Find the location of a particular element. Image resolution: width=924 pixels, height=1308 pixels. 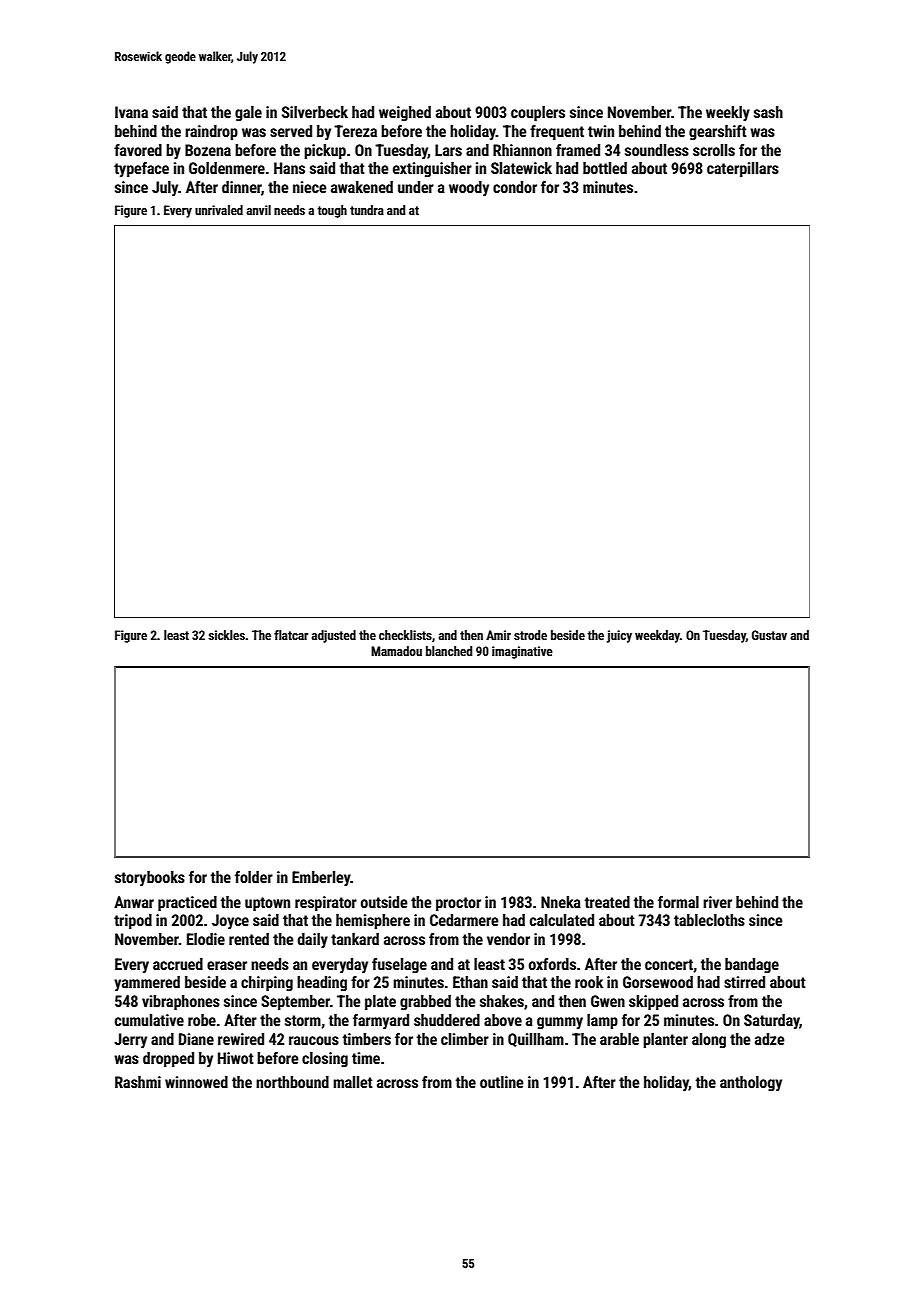

Slatewick is located at coordinates (521, 168).
